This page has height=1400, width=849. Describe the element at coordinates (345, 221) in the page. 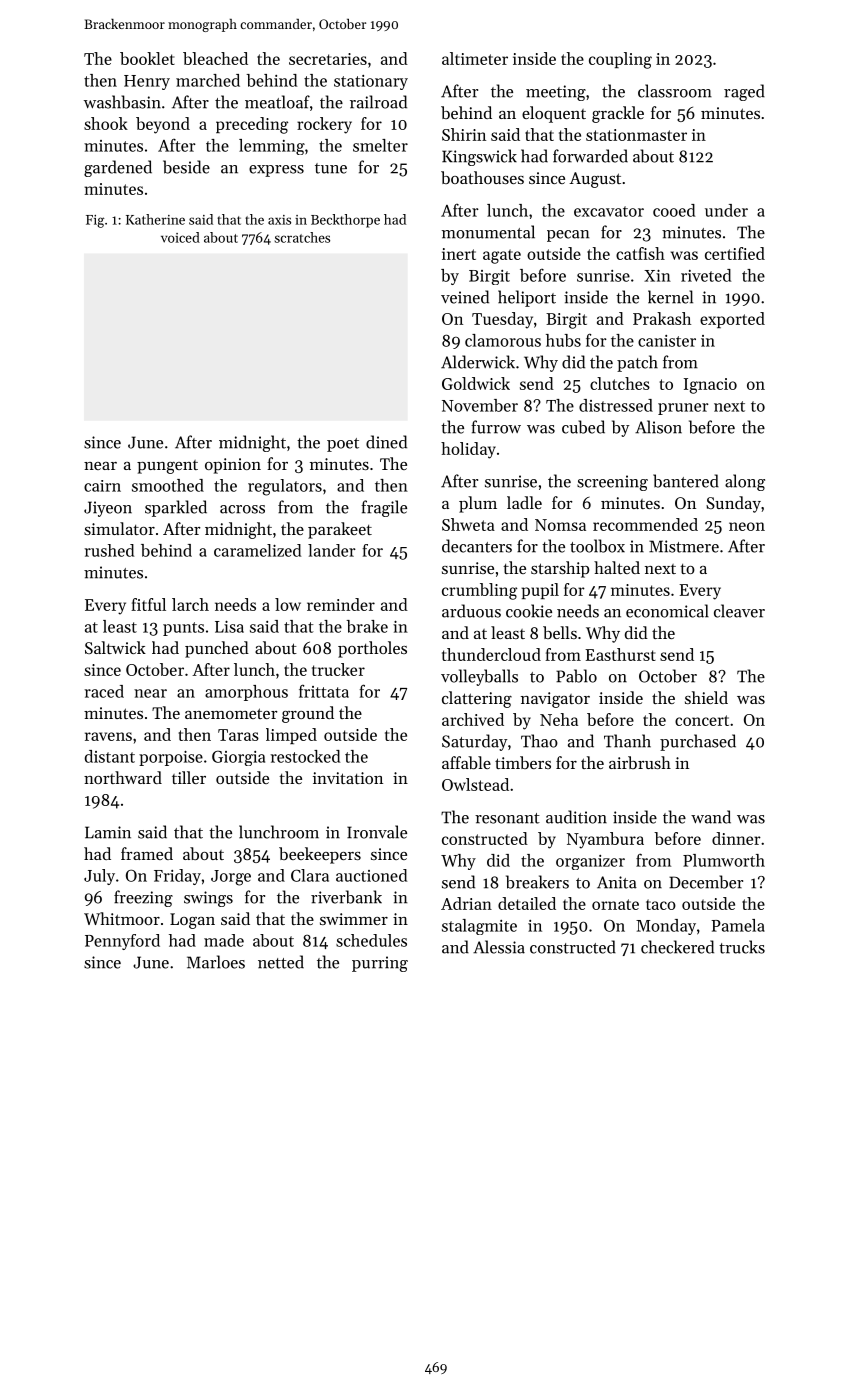

I see `Beckthorpe` at that location.
